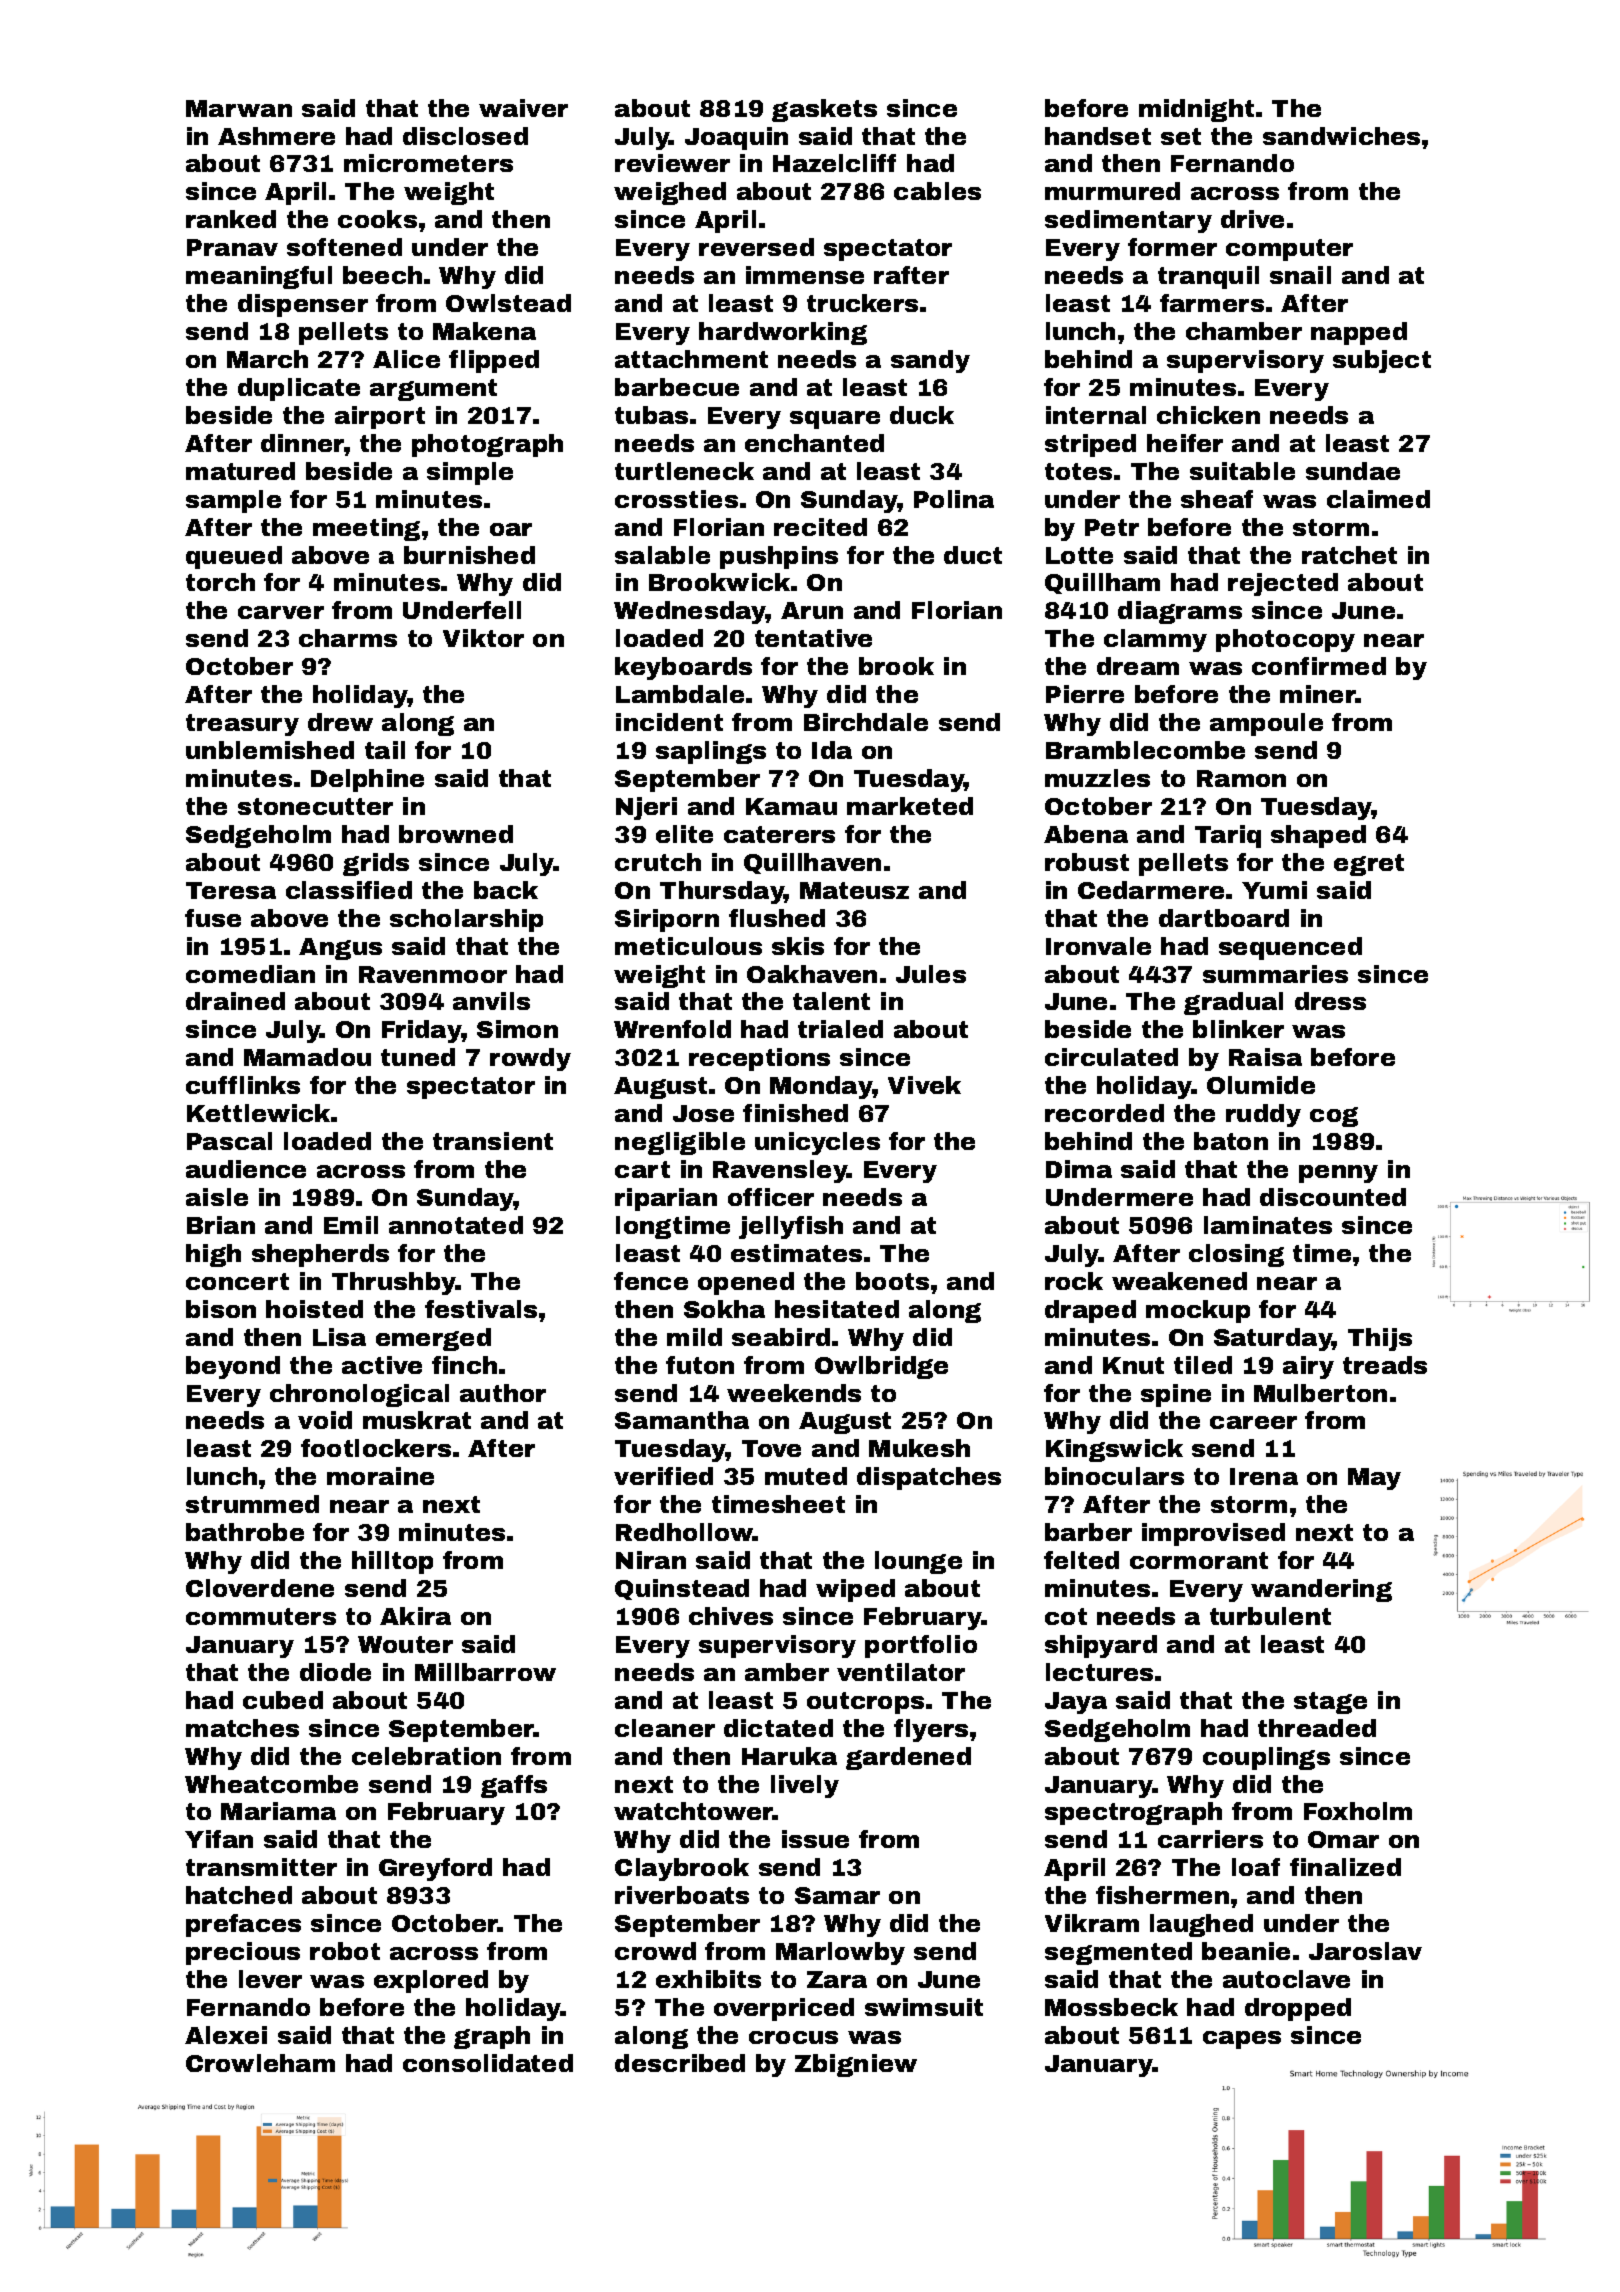  I want to click on torch, so click(220, 582).
